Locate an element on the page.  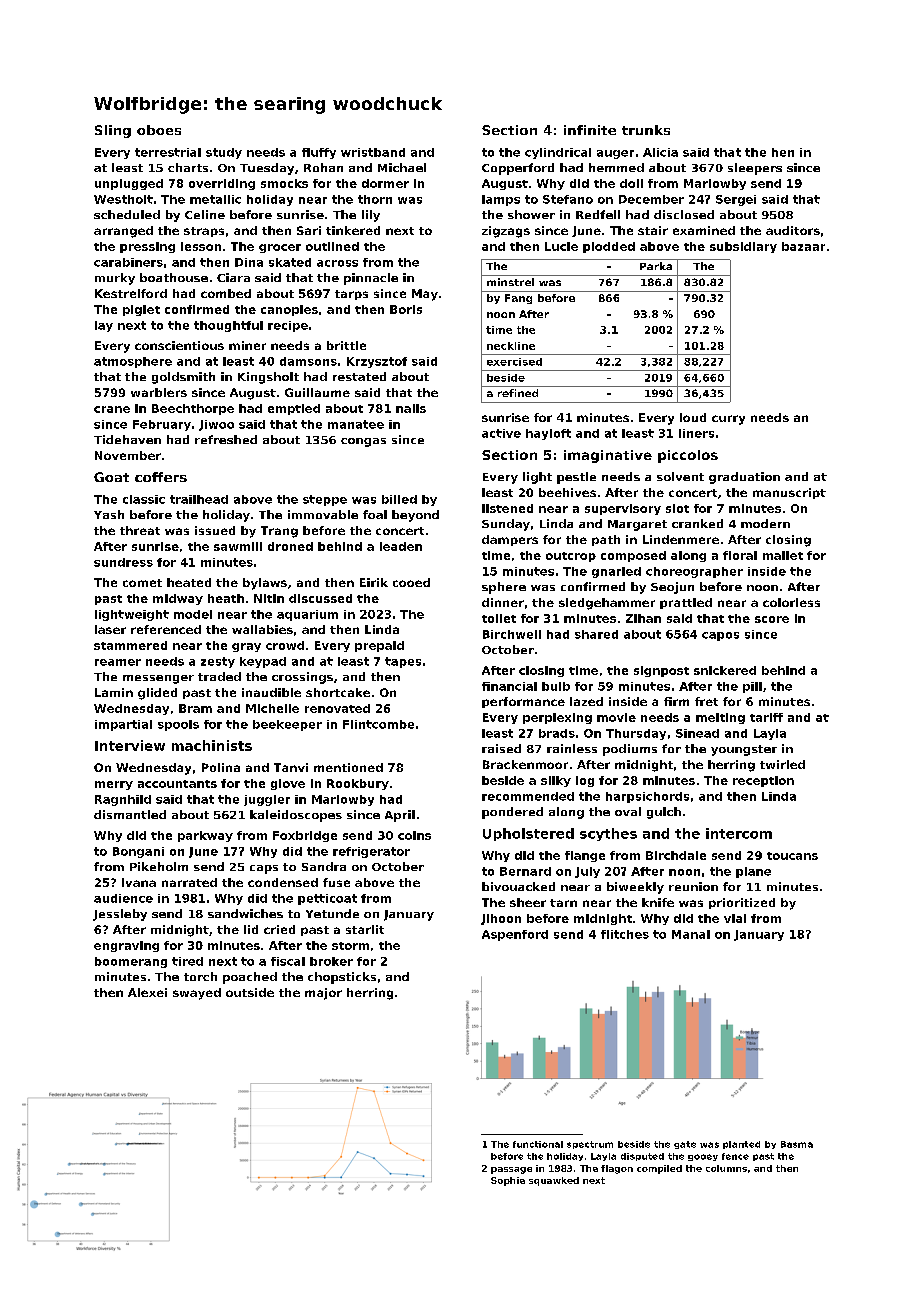
compiled is located at coordinates (659, 1169).
